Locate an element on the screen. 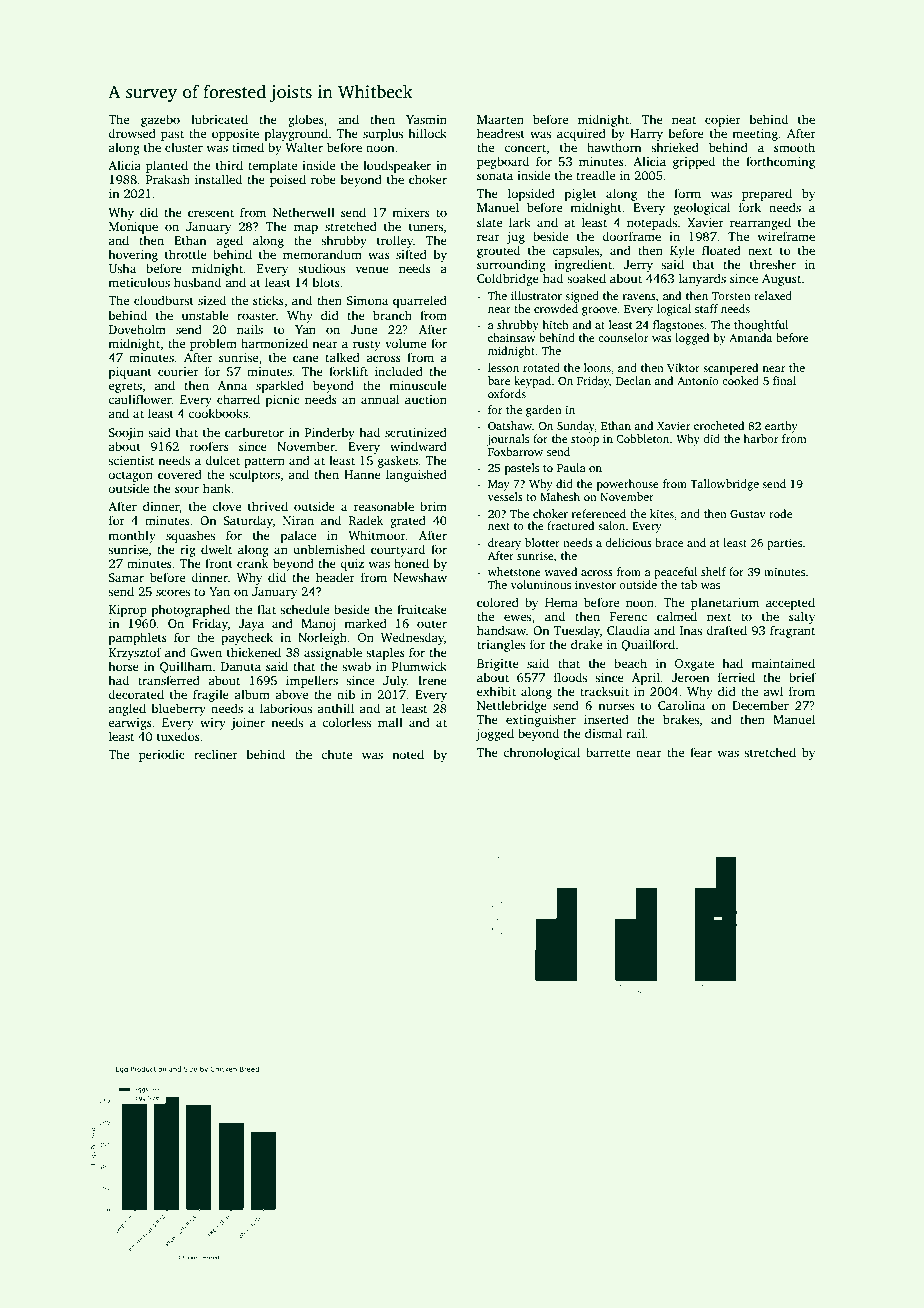 The height and width of the screenshot is (1308, 924). noted is located at coordinates (408, 754).
